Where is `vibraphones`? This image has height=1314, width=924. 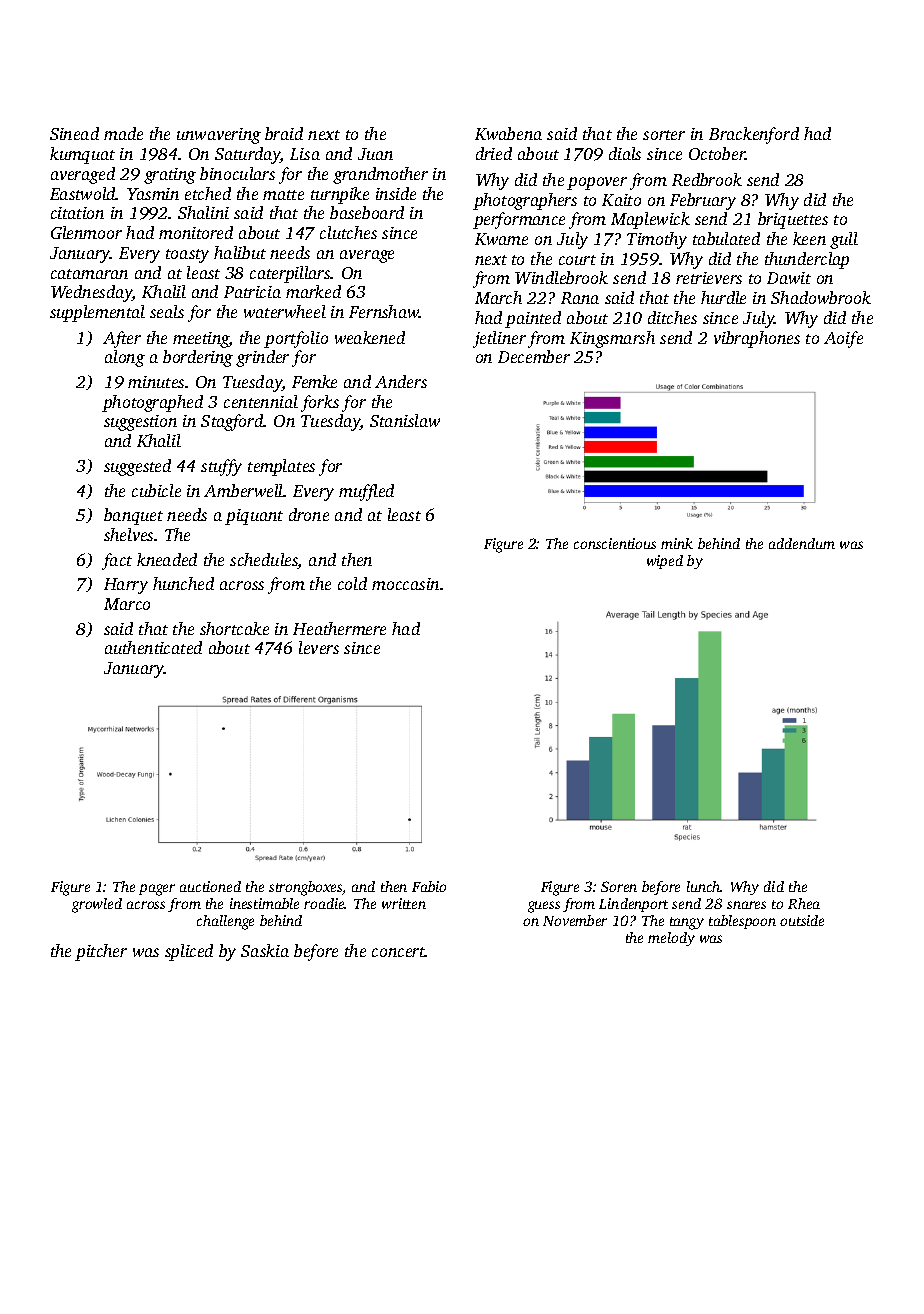 vibraphones is located at coordinates (757, 339).
